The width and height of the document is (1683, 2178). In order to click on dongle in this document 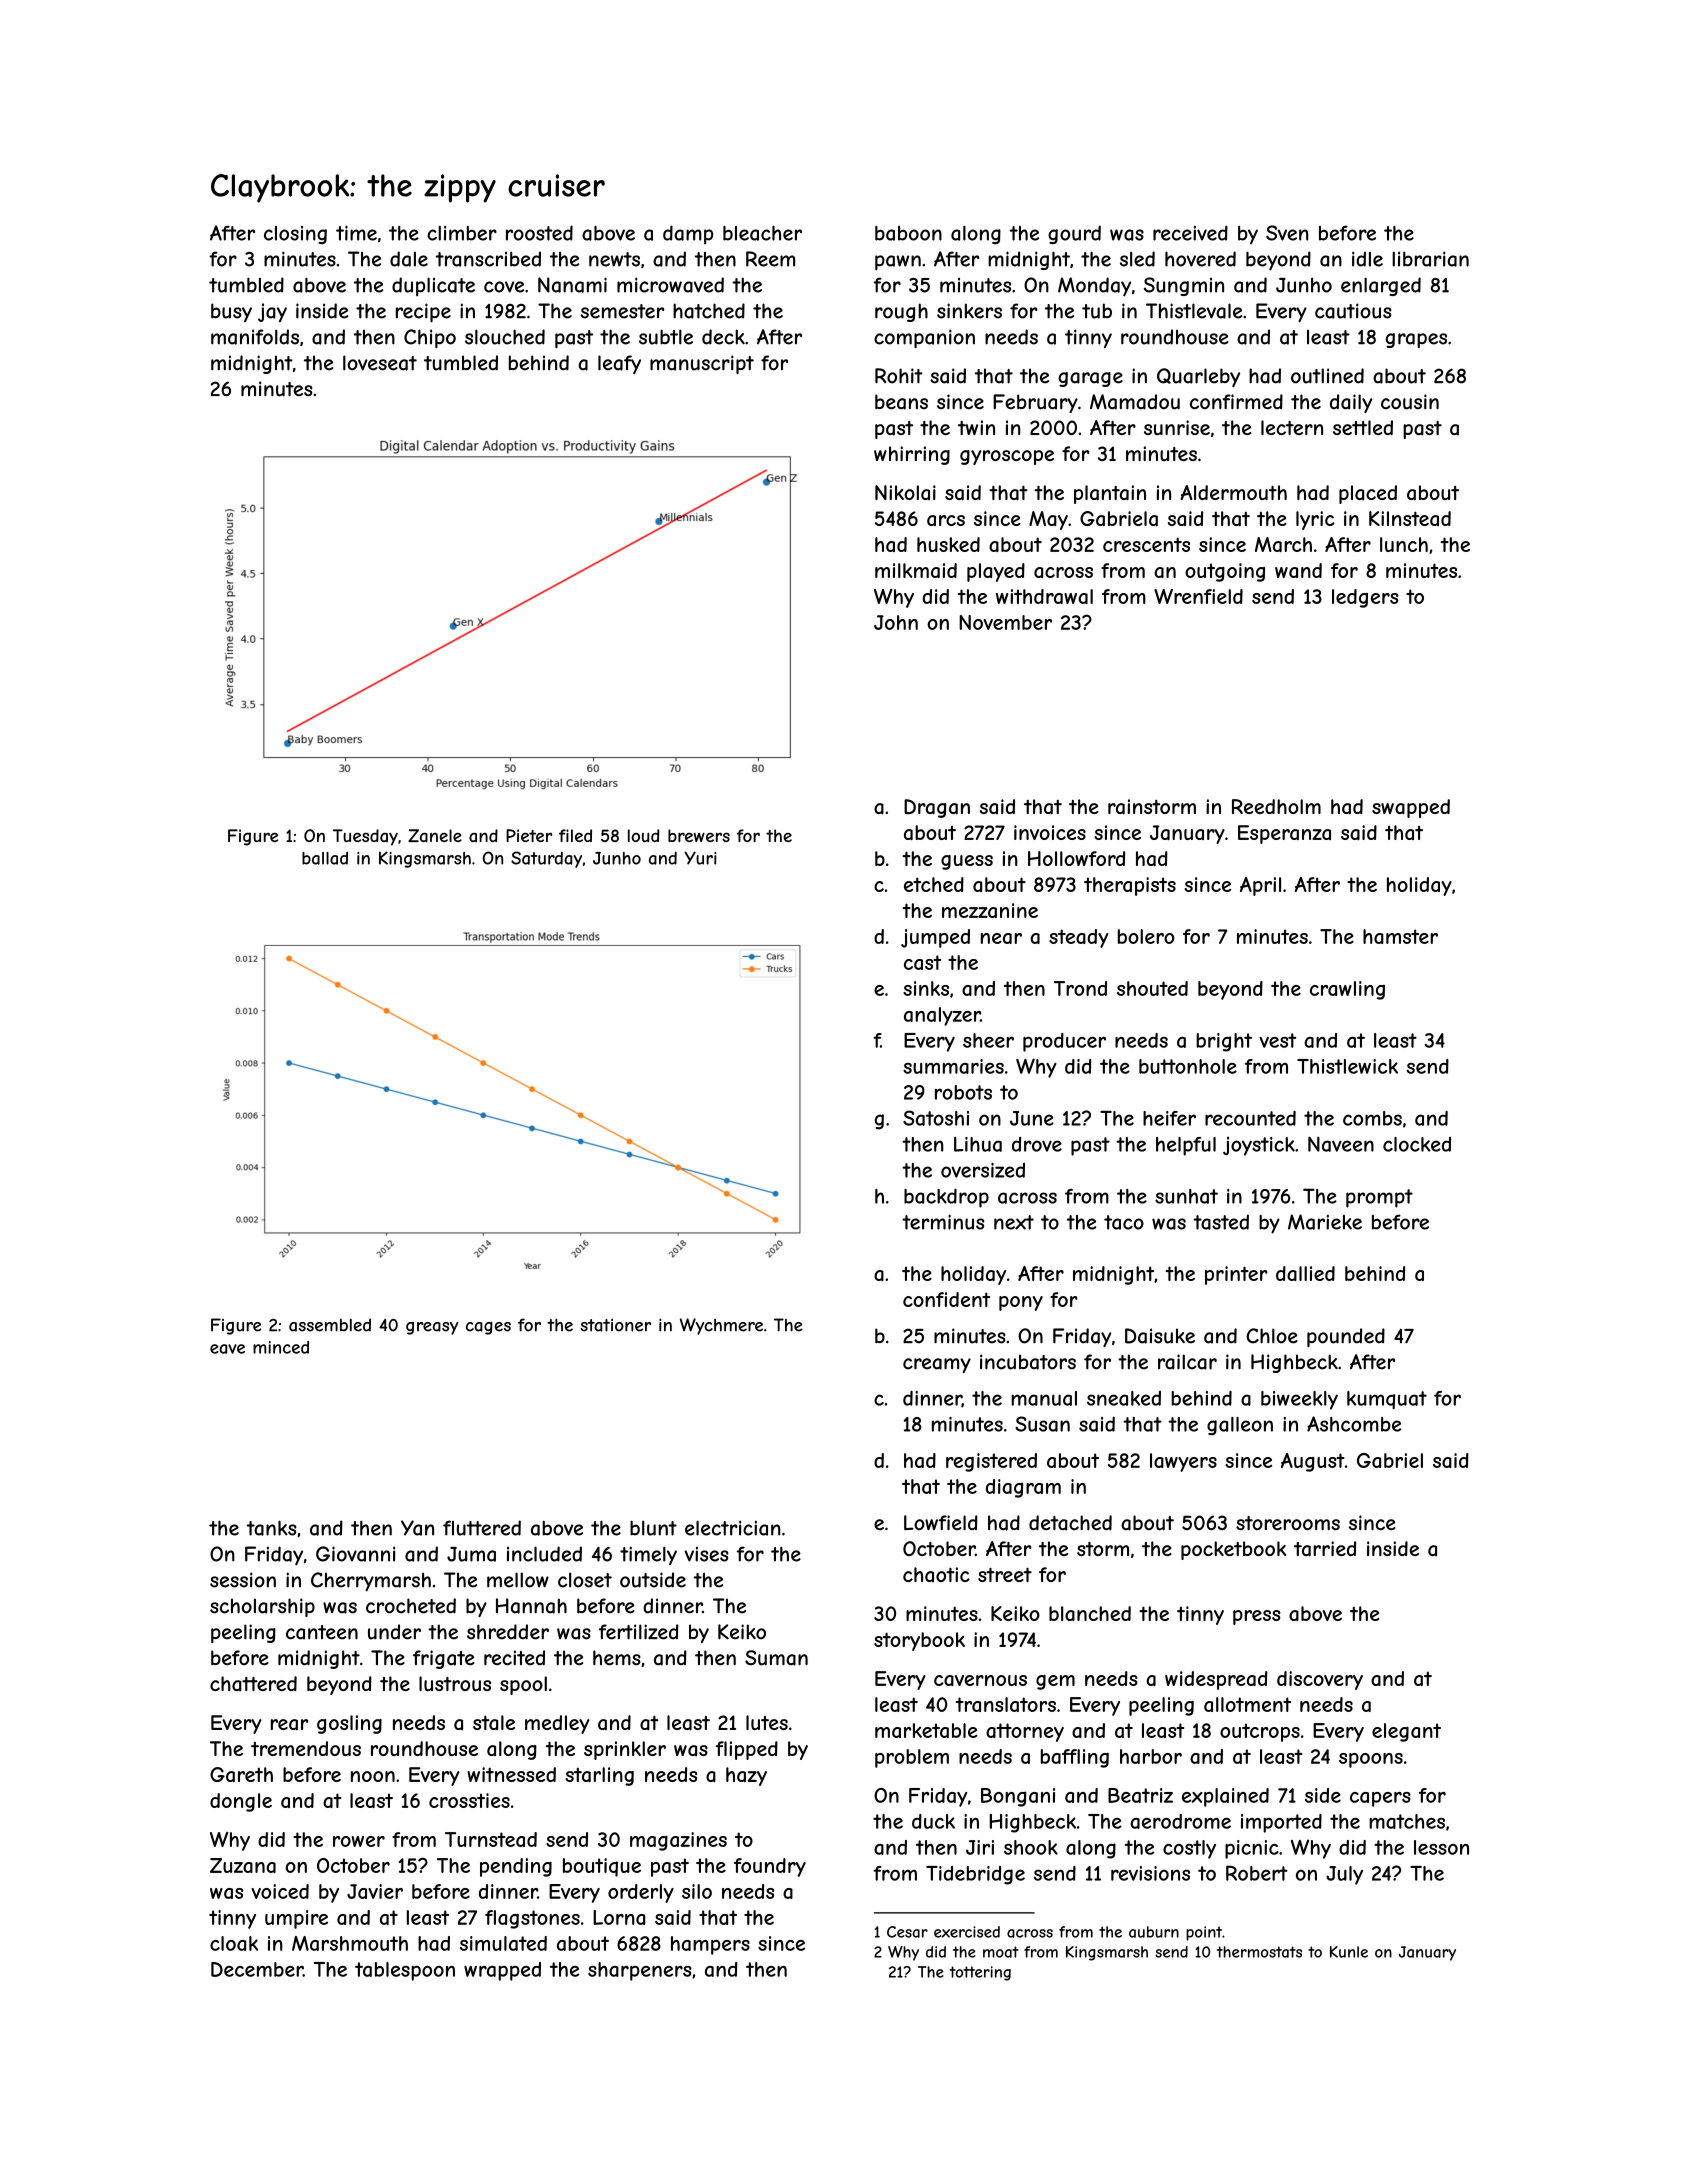, I will do `click(241, 1802)`.
